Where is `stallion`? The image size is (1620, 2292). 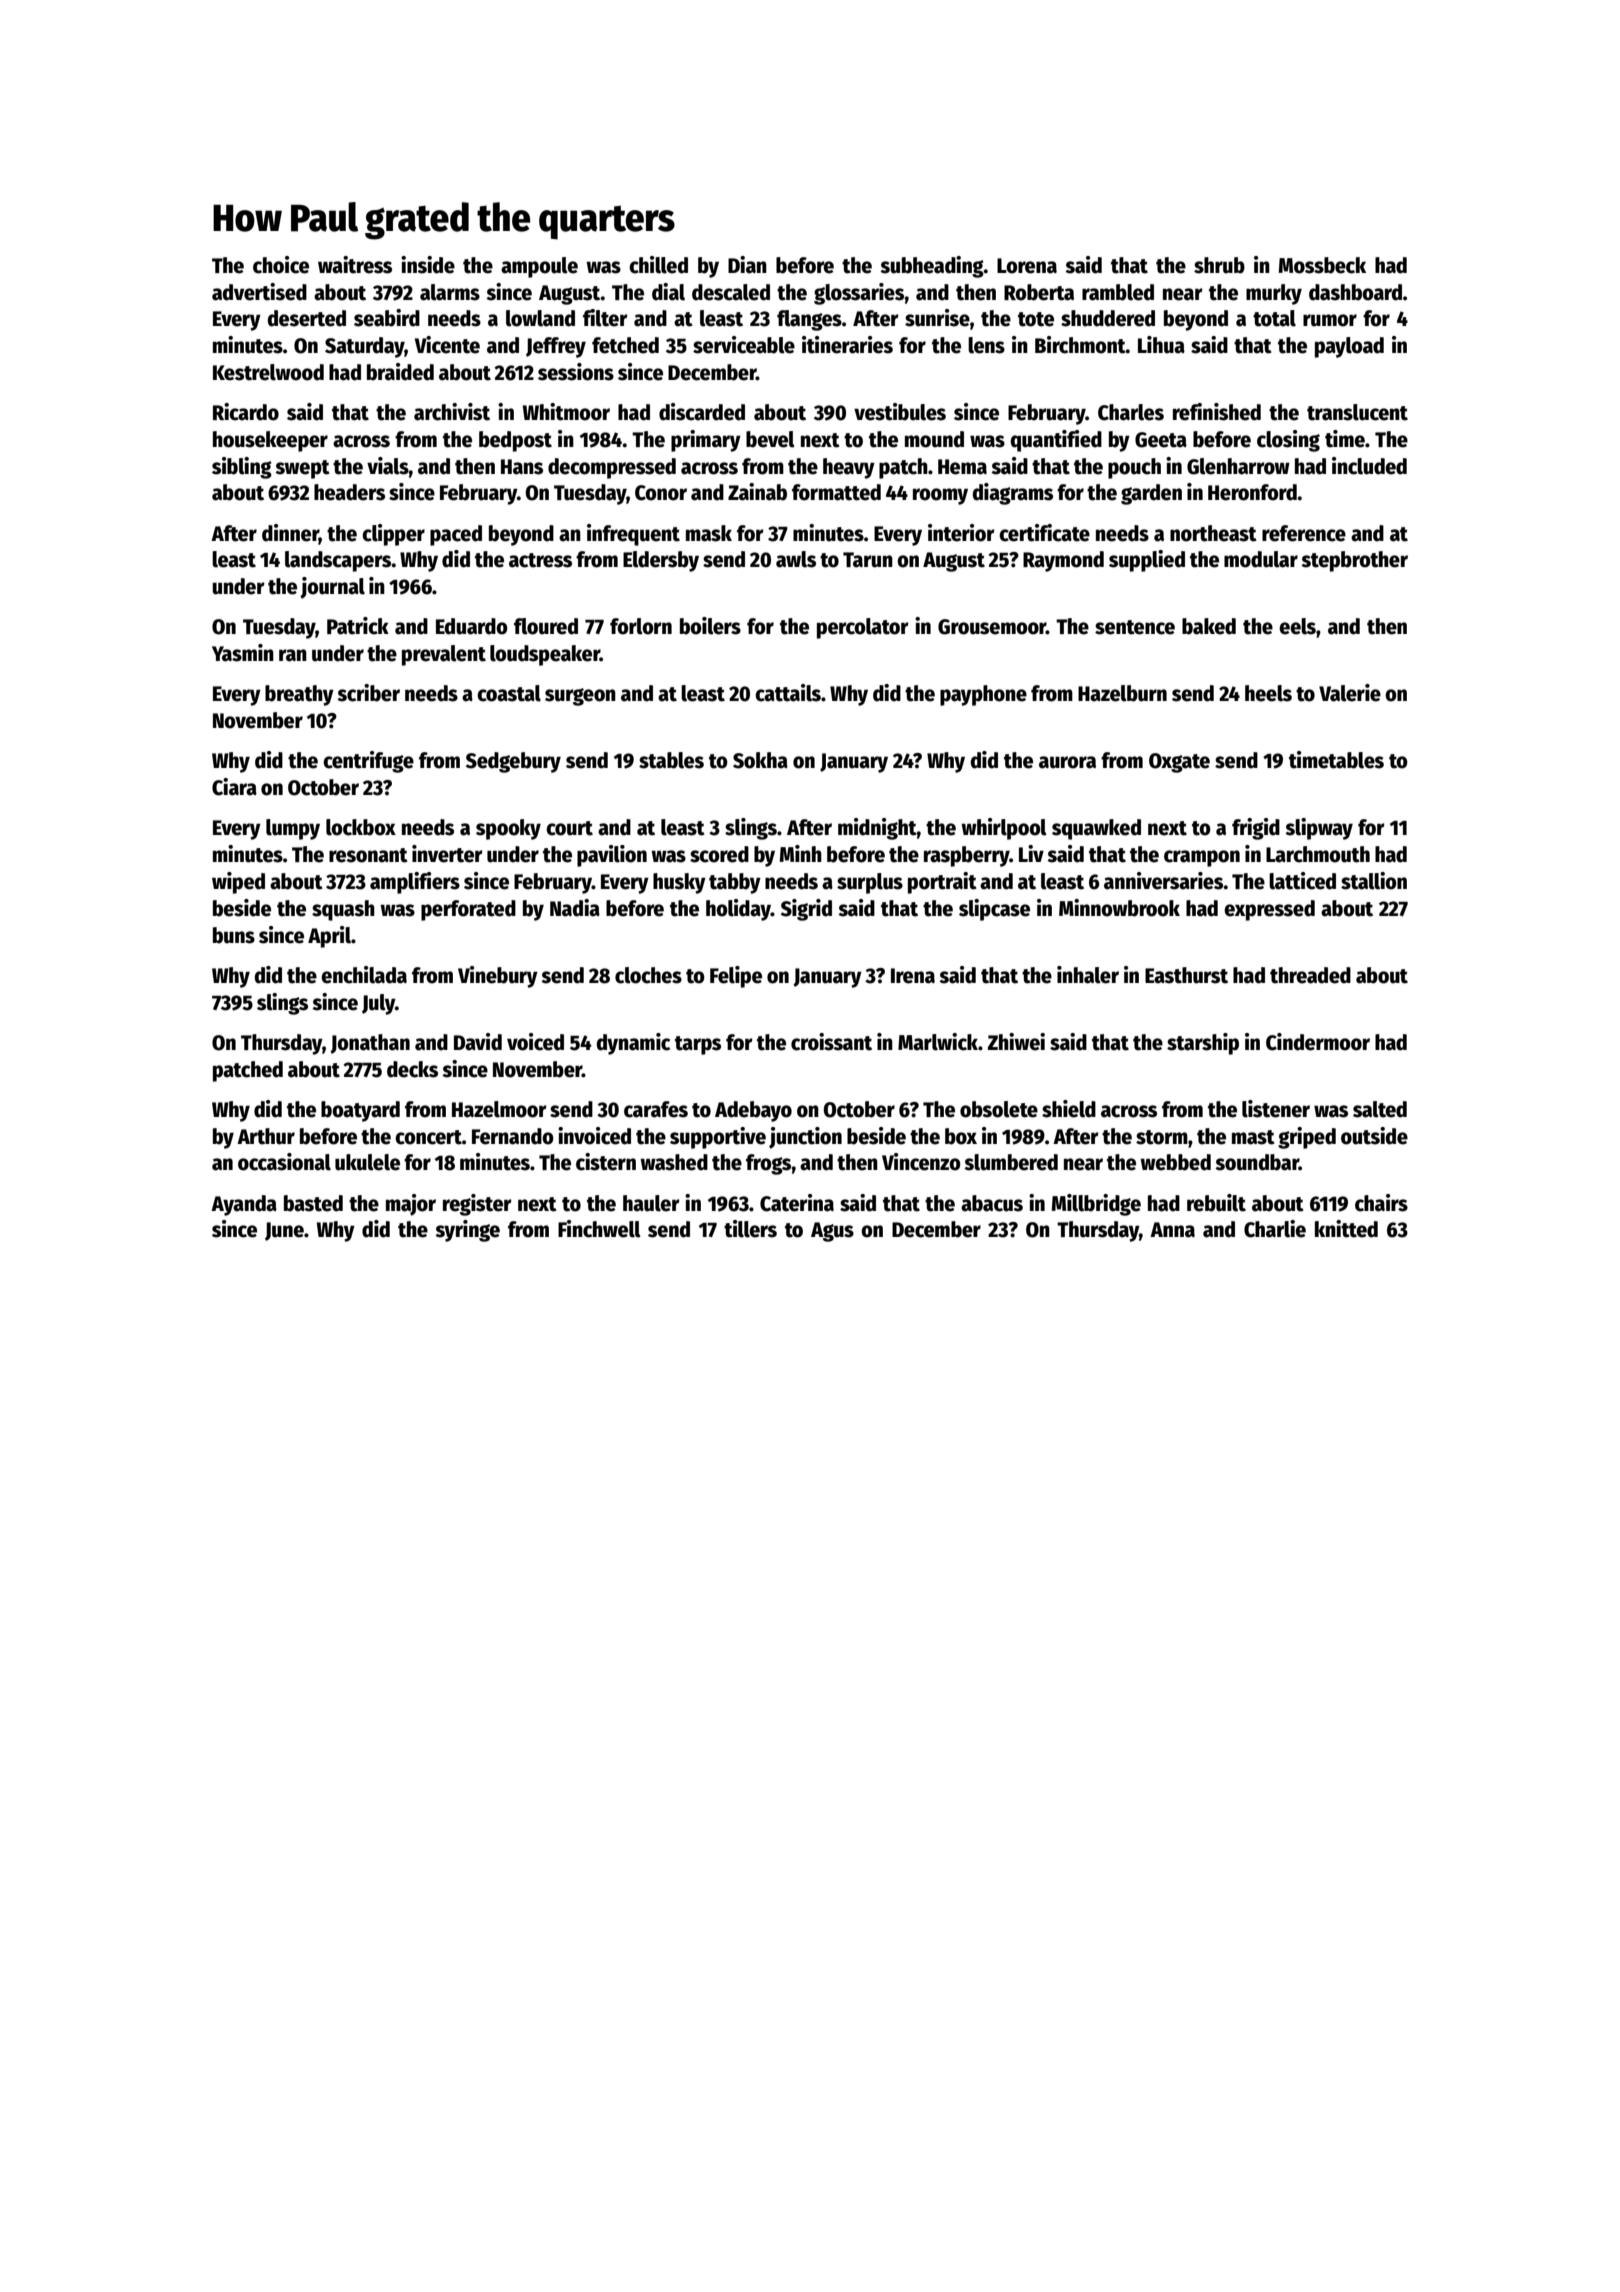 stallion is located at coordinates (1374, 881).
